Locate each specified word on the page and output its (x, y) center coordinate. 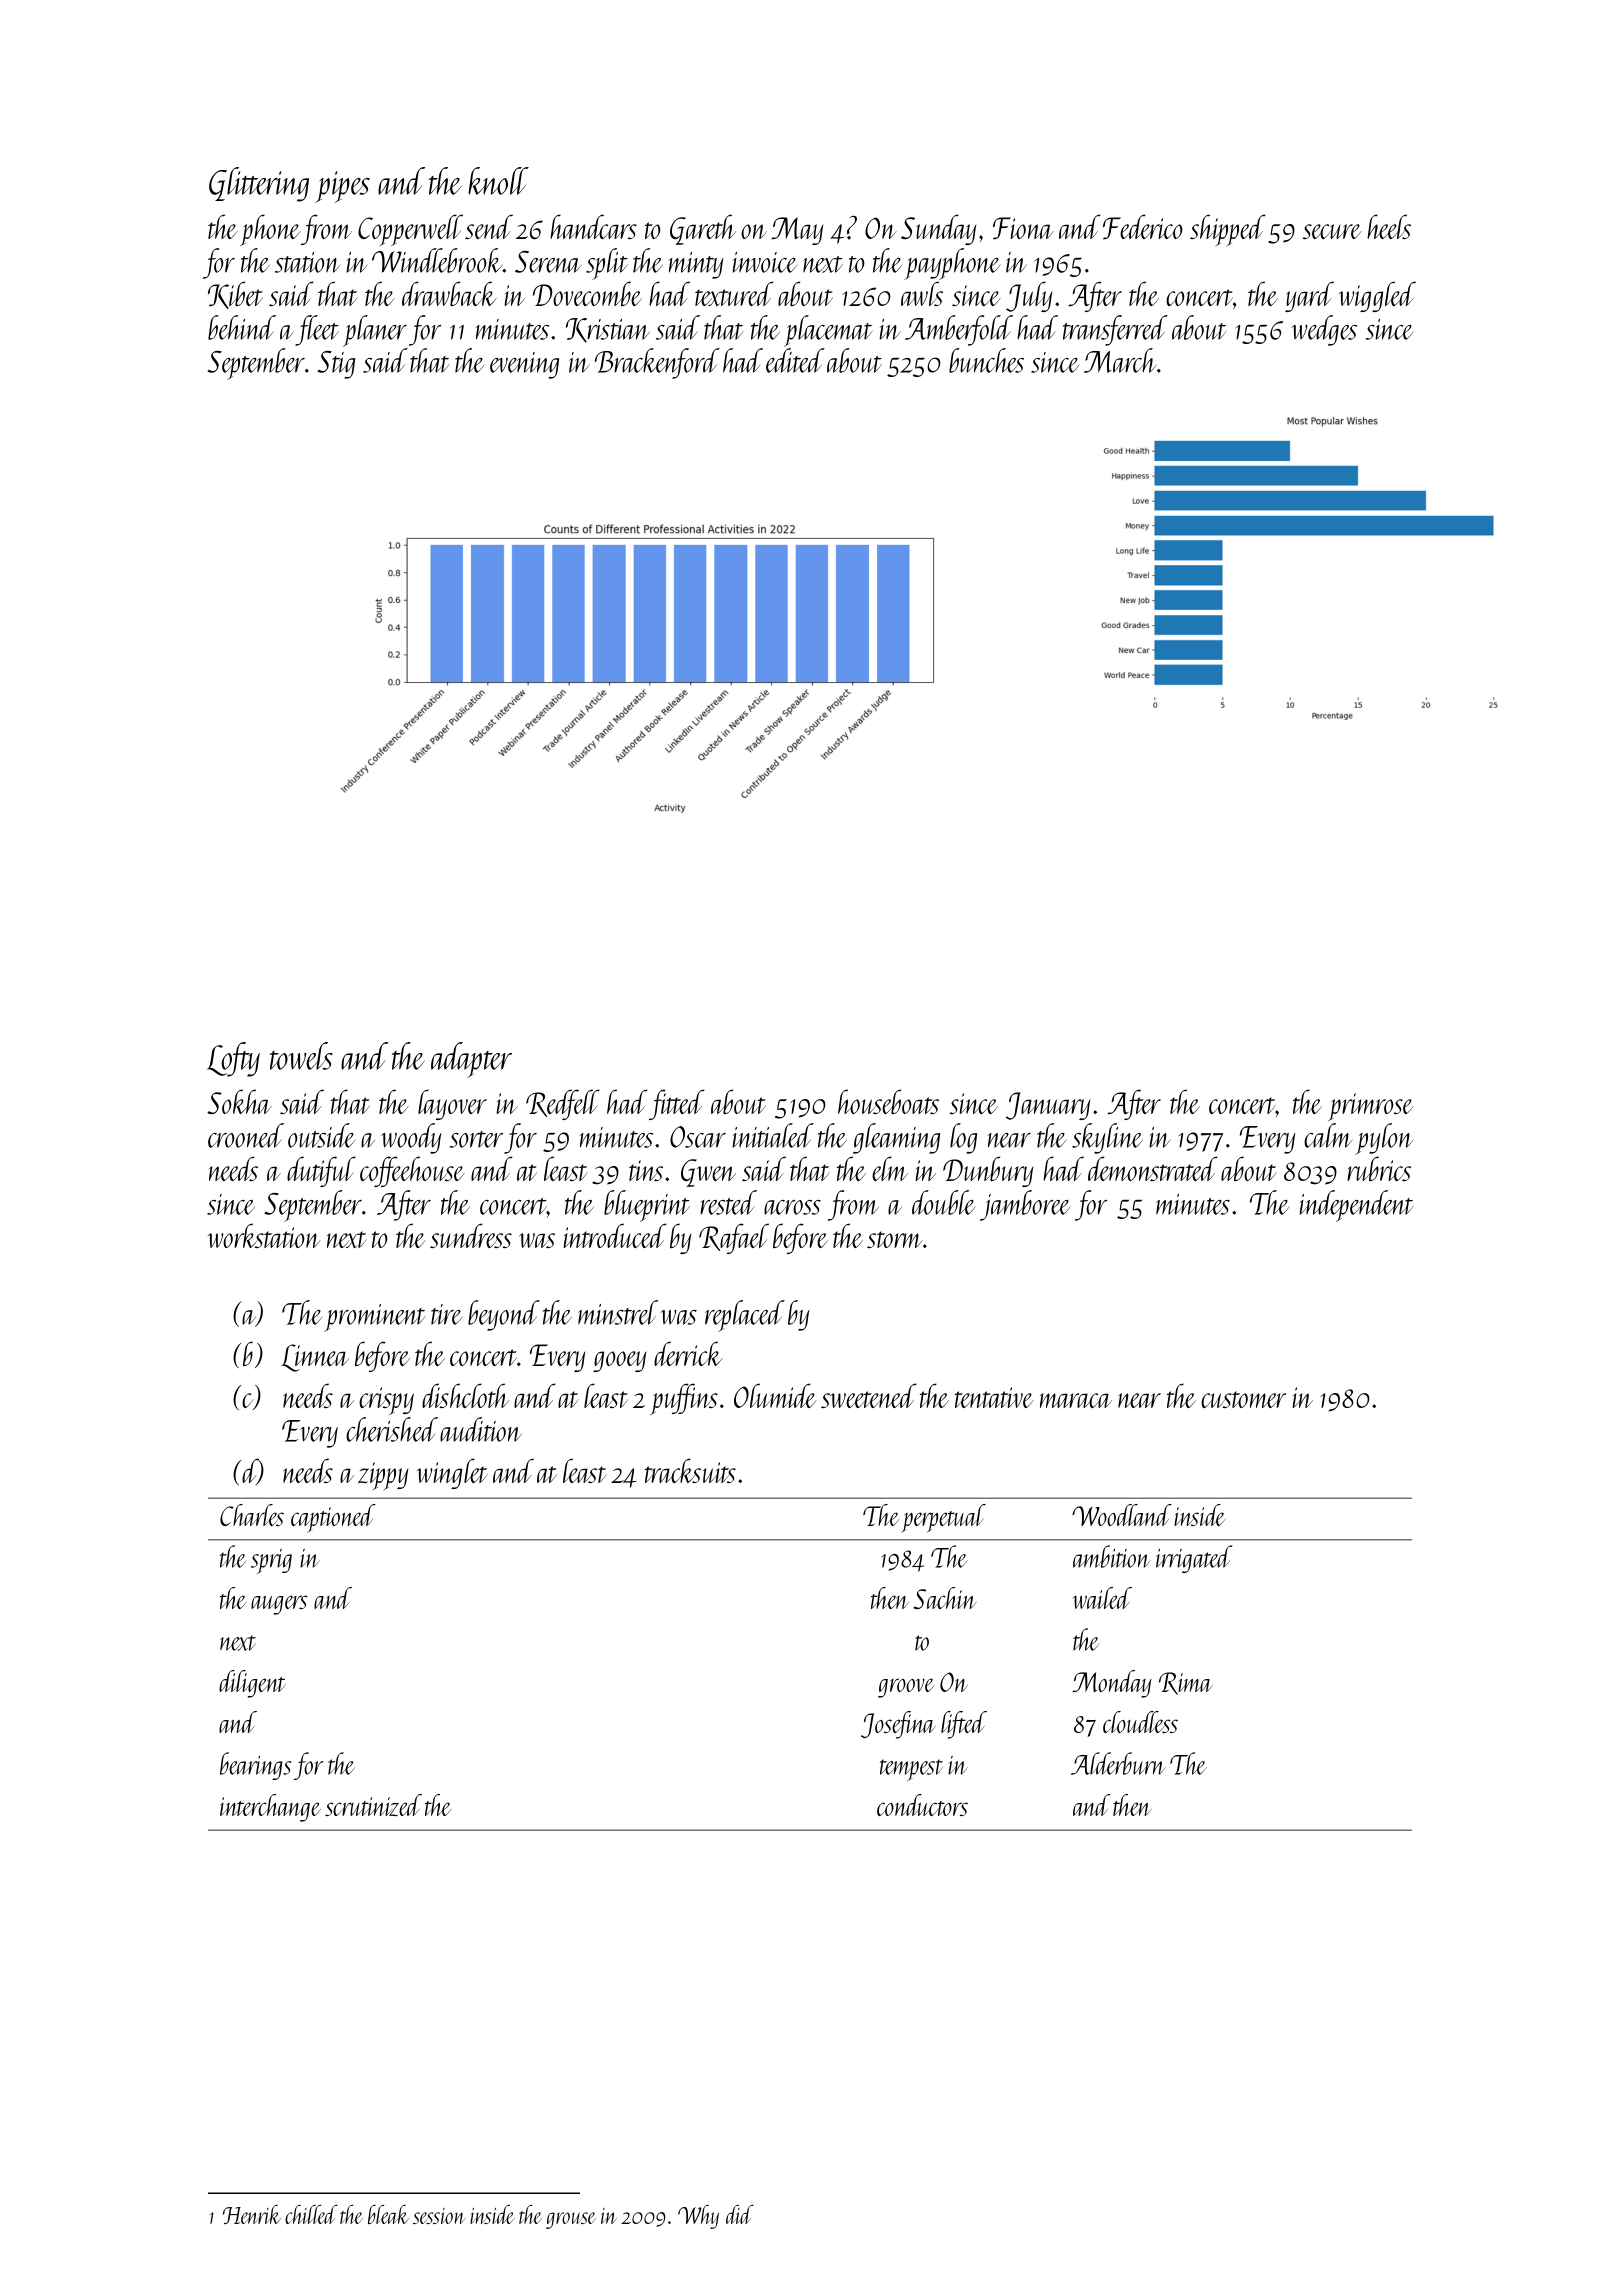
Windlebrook (437, 260)
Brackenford (657, 363)
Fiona (1023, 228)
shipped (1227, 230)
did (740, 2214)
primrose (1371, 1107)
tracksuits (690, 1470)
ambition (1112, 1556)
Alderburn (1118, 1763)
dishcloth (465, 1395)
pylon (1384, 1139)
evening (524, 365)
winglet (452, 1473)
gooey (619, 1361)
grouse (571, 2220)
